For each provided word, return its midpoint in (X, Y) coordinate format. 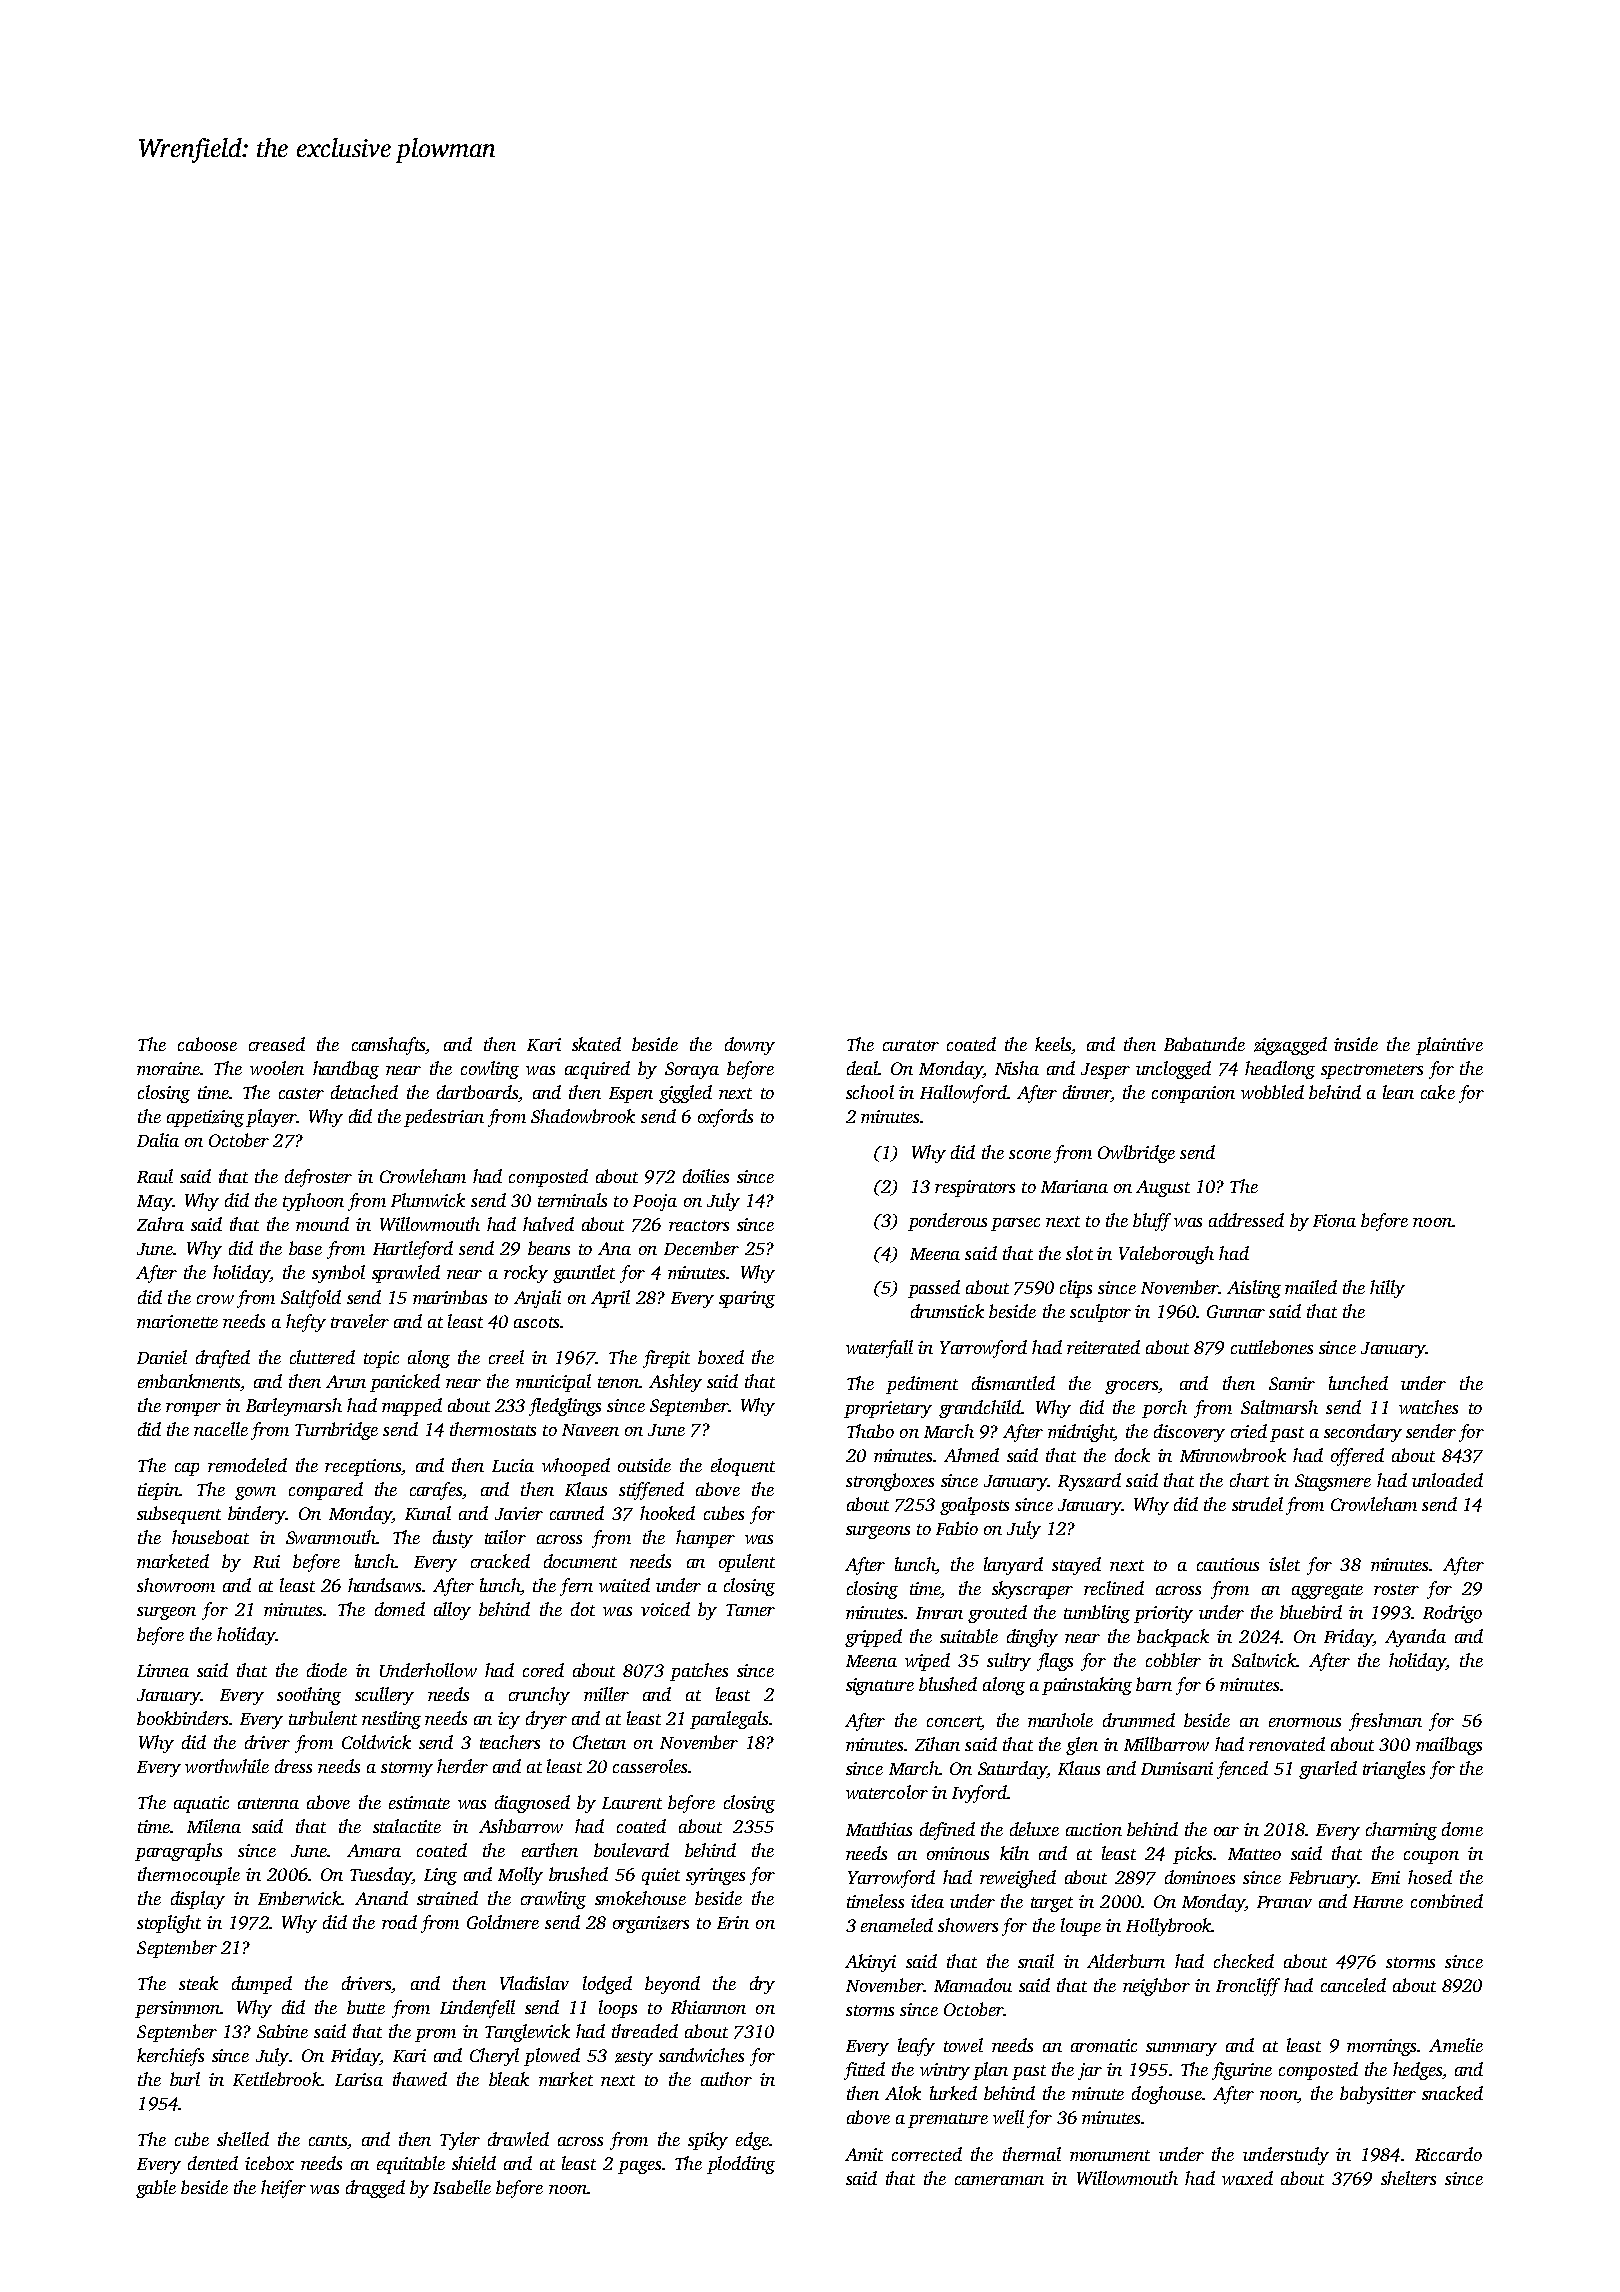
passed (934, 1289)
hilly (1387, 1289)
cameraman (999, 2180)
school (870, 1092)
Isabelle (462, 2187)
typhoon (313, 1202)
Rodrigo (1452, 1614)
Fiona (1334, 1220)
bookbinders (182, 1718)
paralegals (729, 1720)
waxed (1247, 2178)
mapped (412, 1407)
